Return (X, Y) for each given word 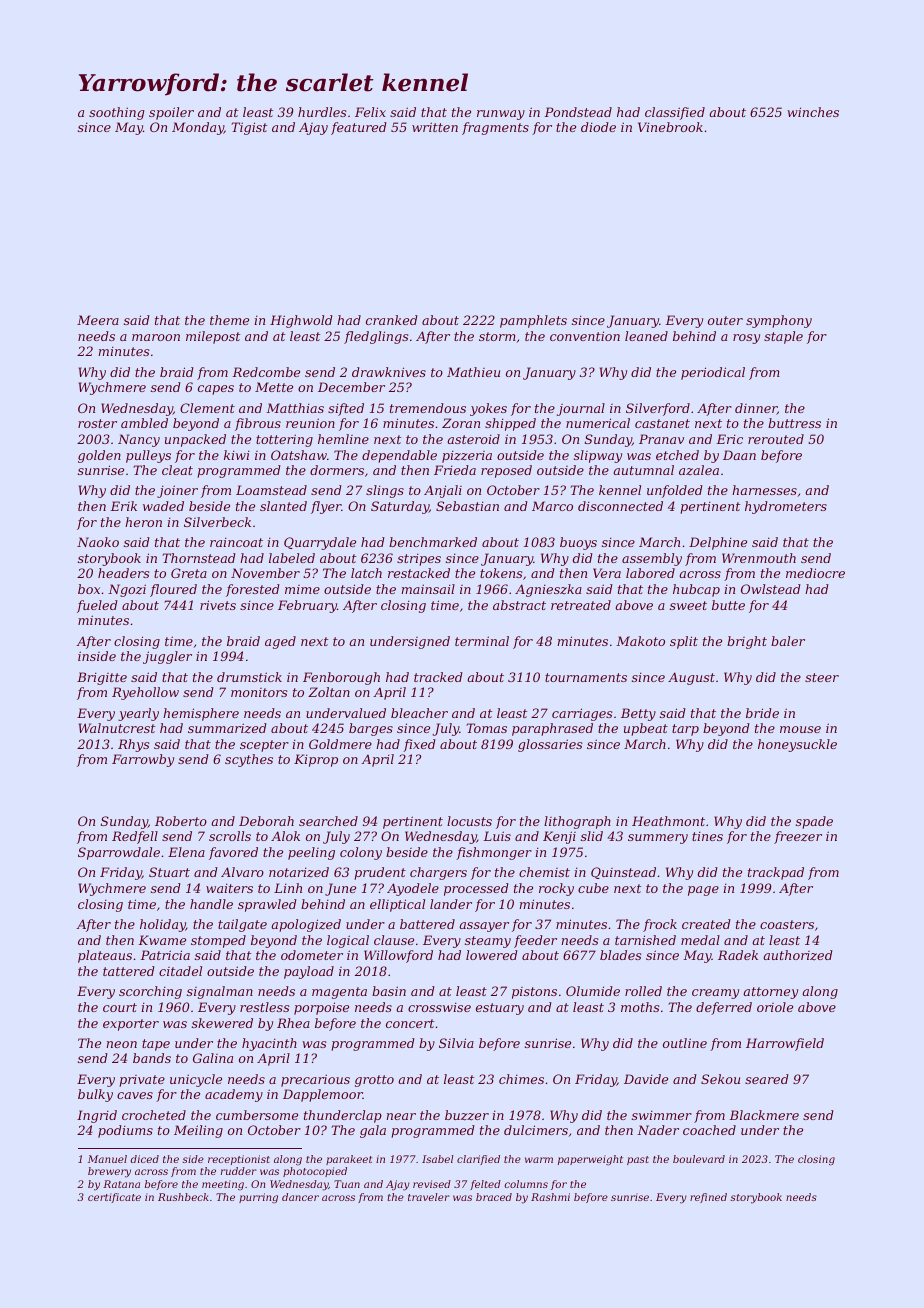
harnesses (764, 490)
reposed (506, 471)
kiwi (237, 455)
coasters (787, 924)
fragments (495, 128)
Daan (739, 455)
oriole (775, 1007)
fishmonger (494, 853)
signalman (220, 992)
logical (348, 941)
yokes (488, 409)
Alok (285, 836)
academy (234, 1095)
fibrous (258, 424)
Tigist (249, 128)
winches (813, 112)
